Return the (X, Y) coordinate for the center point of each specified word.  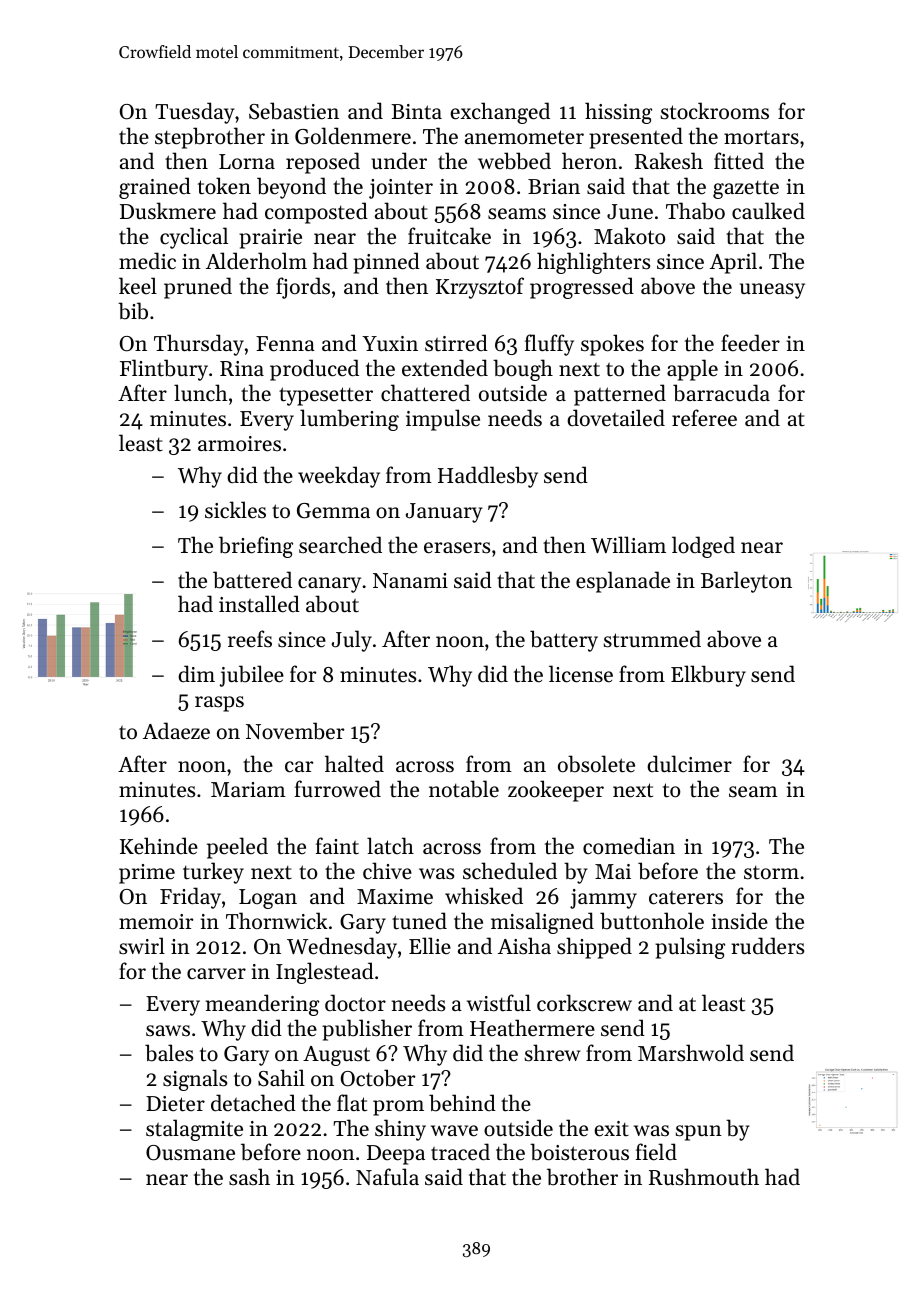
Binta (416, 112)
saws (168, 1030)
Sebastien (294, 111)
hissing (618, 113)
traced (460, 1152)
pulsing (690, 948)
